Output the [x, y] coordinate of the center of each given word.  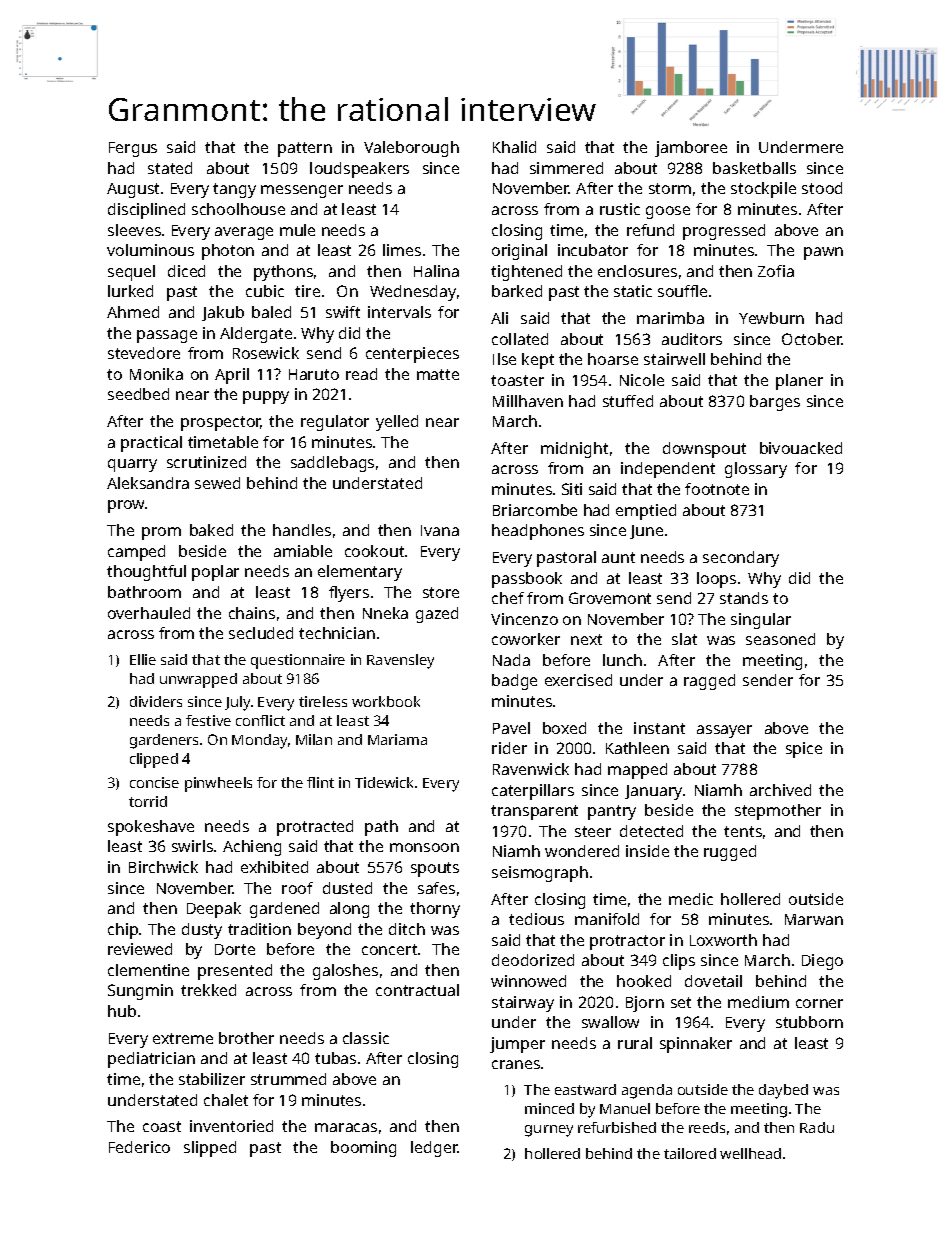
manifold [607, 919]
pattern [305, 149]
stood [822, 188]
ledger [434, 1149]
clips [679, 962]
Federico [139, 1147]
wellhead [750, 1153]
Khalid [514, 147]
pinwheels [218, 784]
